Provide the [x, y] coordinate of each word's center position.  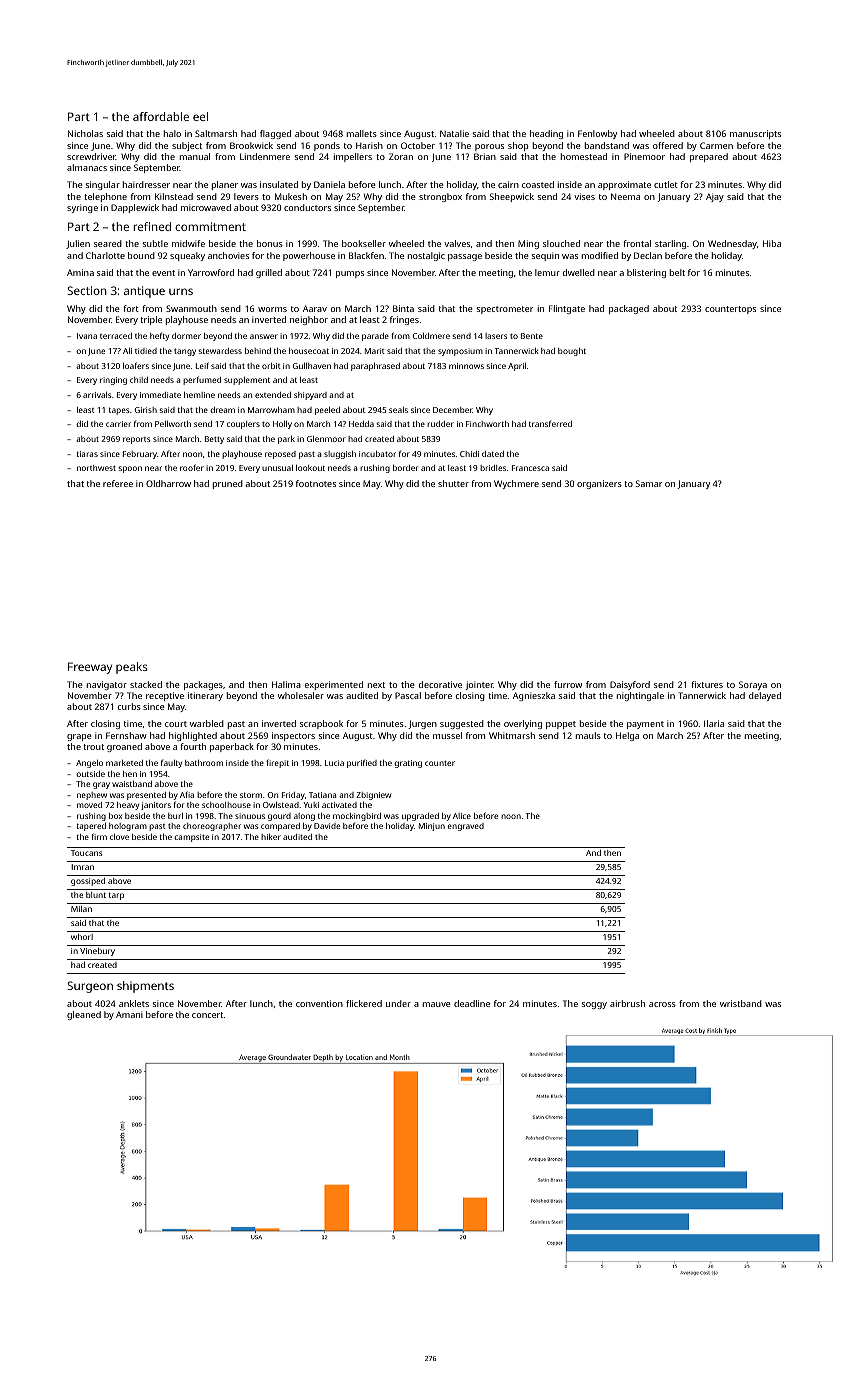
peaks [132, 668]
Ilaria [714, 723]
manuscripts [755, 134]
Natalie [454, 133]
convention [319, 1003]
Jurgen [422, 724]
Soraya [753, 685]
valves [457, 243]
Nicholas [85, 133]
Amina [80, 272]
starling [670, 244]
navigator [107, 685]
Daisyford [630, 685]
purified [362, 763]
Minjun [432, 827]
